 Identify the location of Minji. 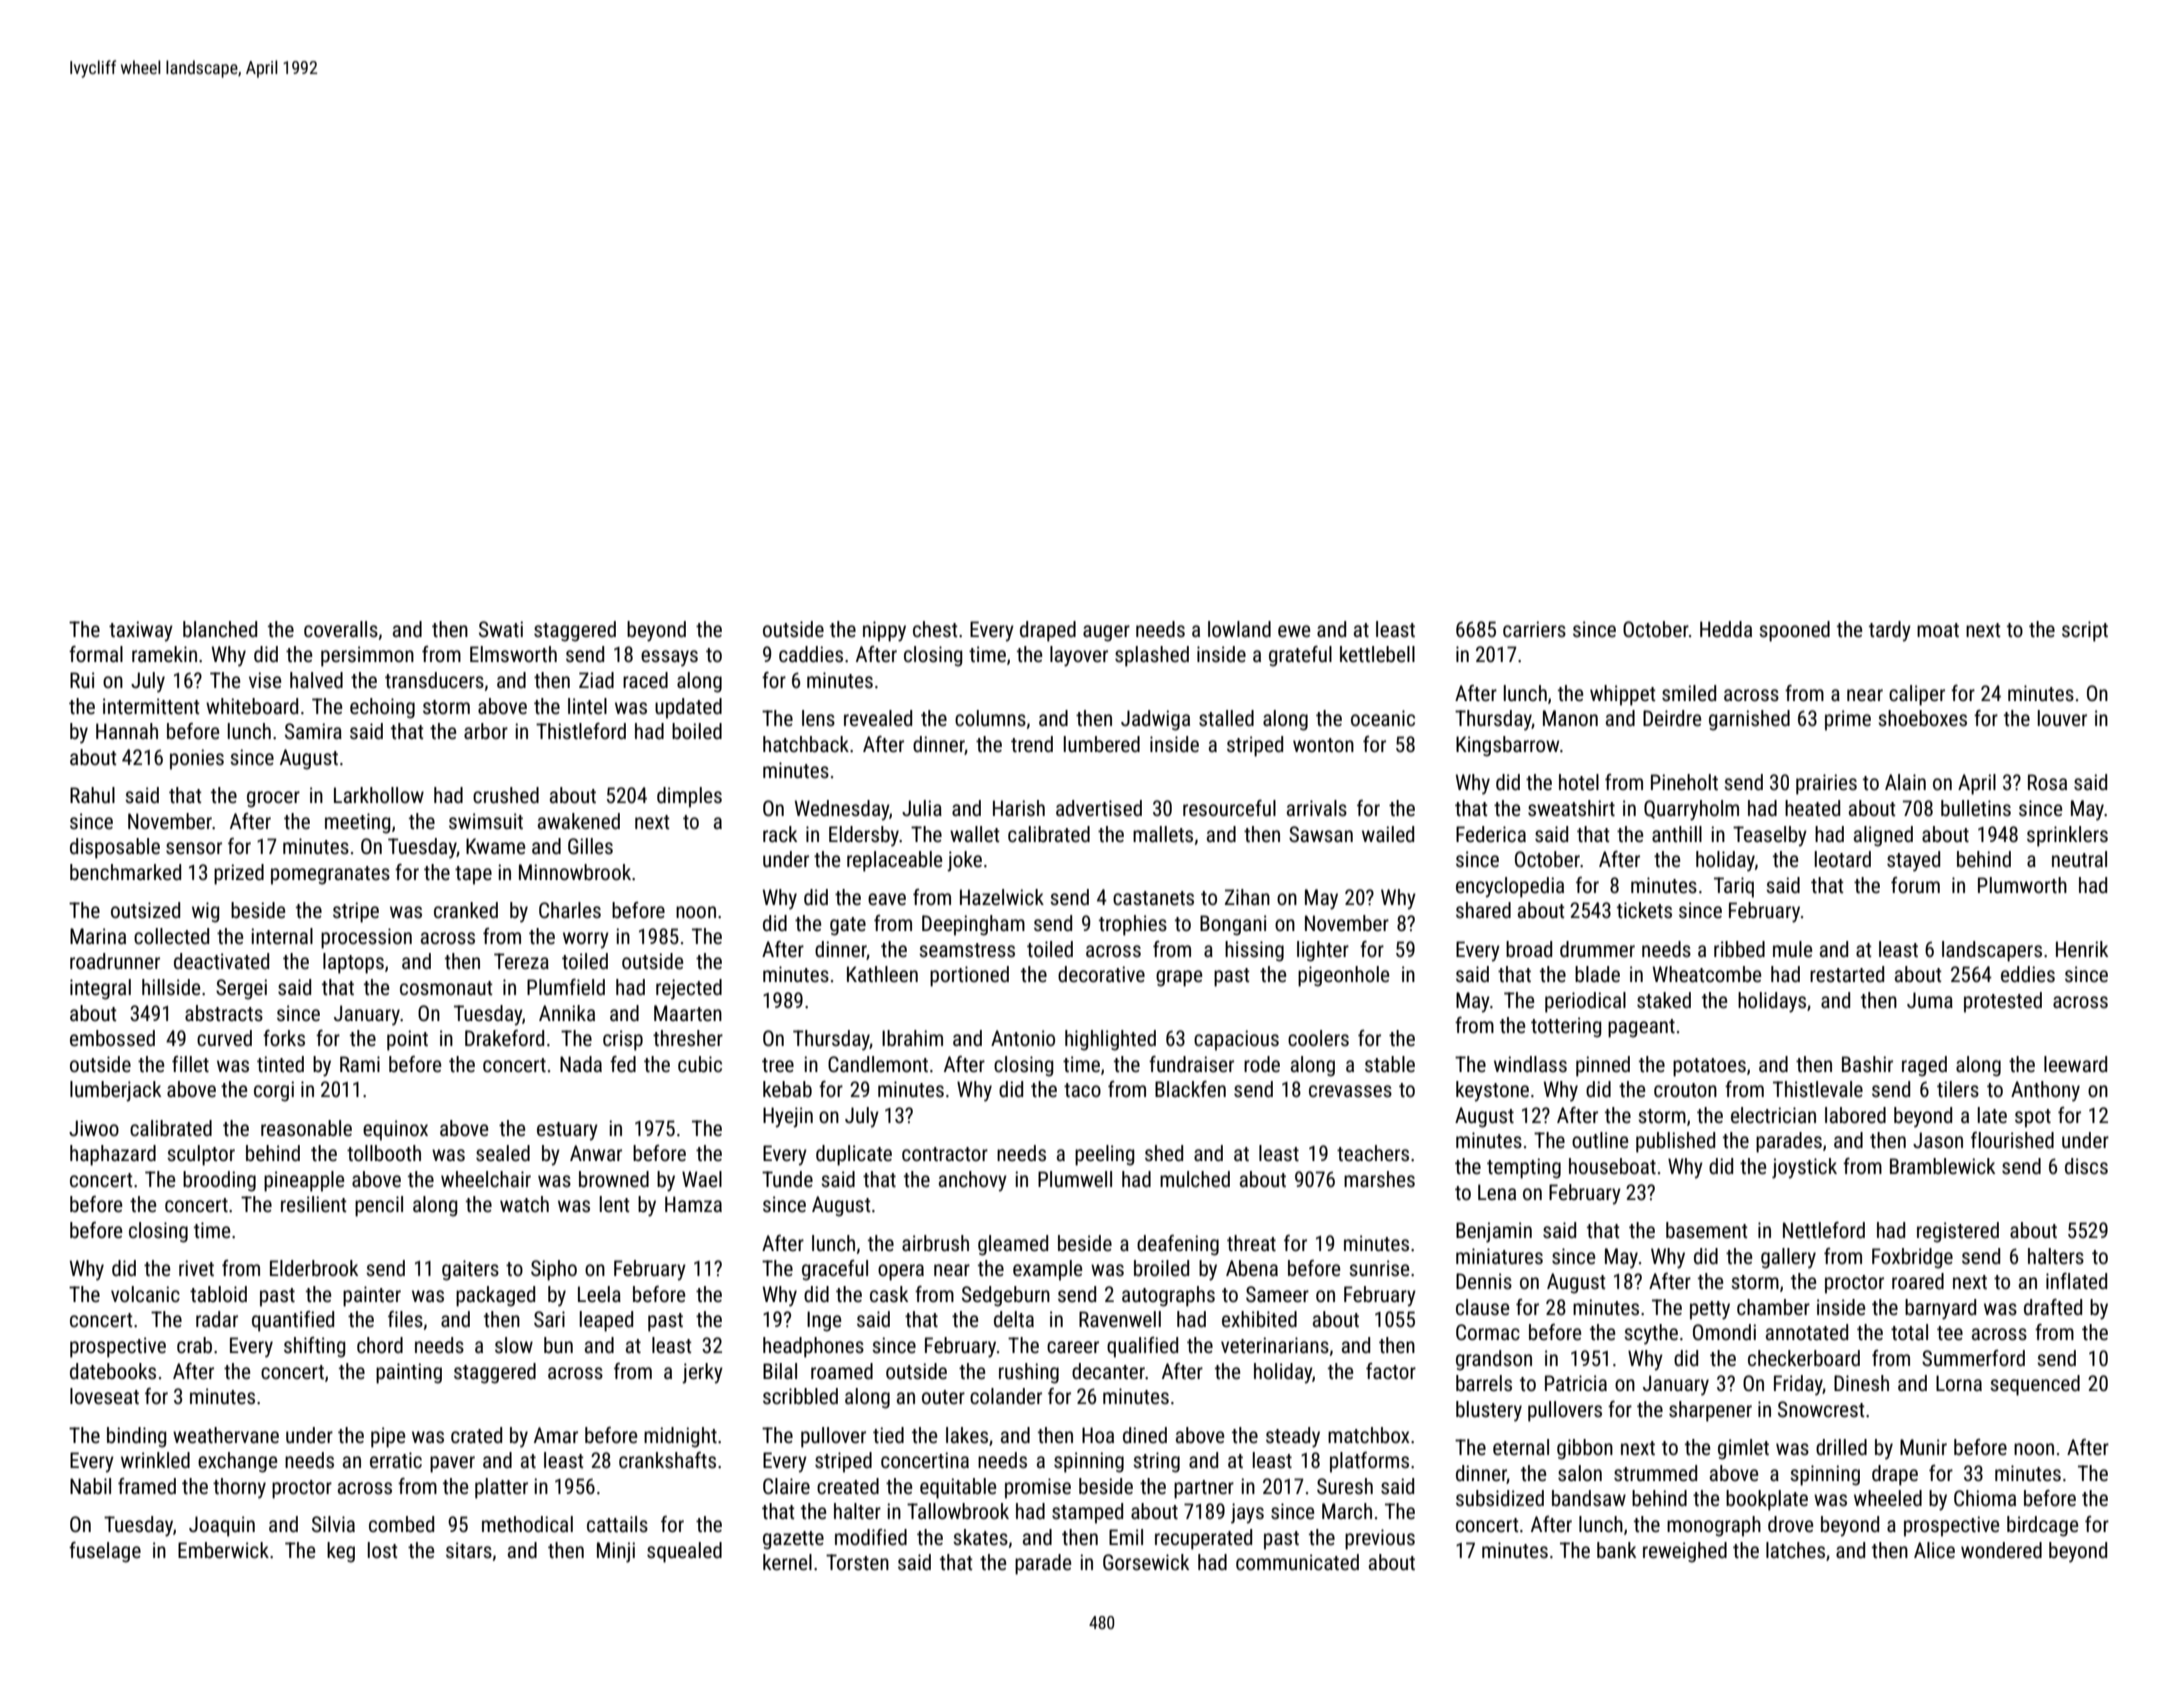
(616, 1552).
